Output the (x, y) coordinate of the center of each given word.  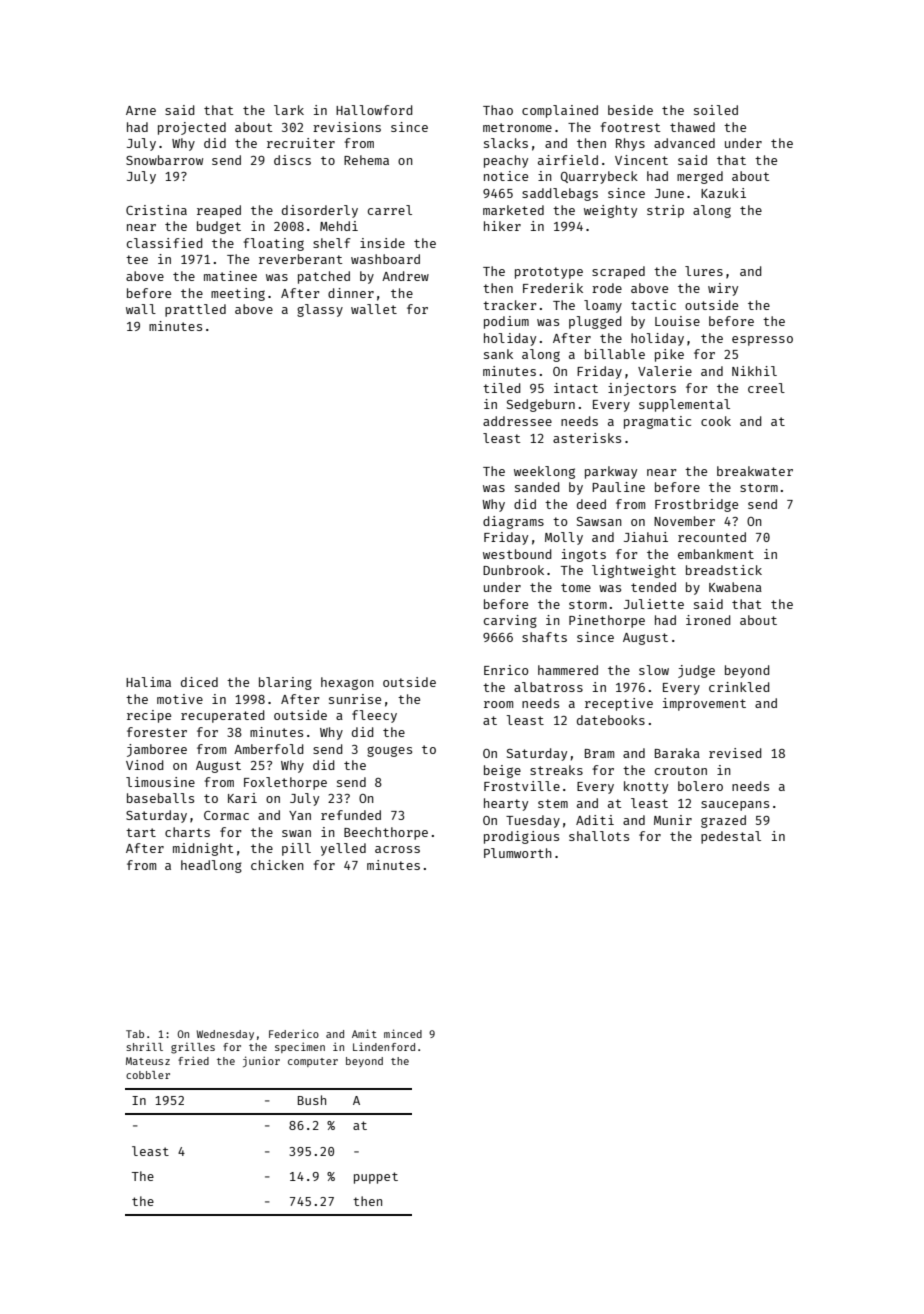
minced (403, 1033)
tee (137, 259)
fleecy (374, 716)
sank (498, 354)
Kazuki (723, 193)
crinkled (739, 687)
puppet (376, 1178)
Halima (148, 682)
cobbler (148, 1075)
